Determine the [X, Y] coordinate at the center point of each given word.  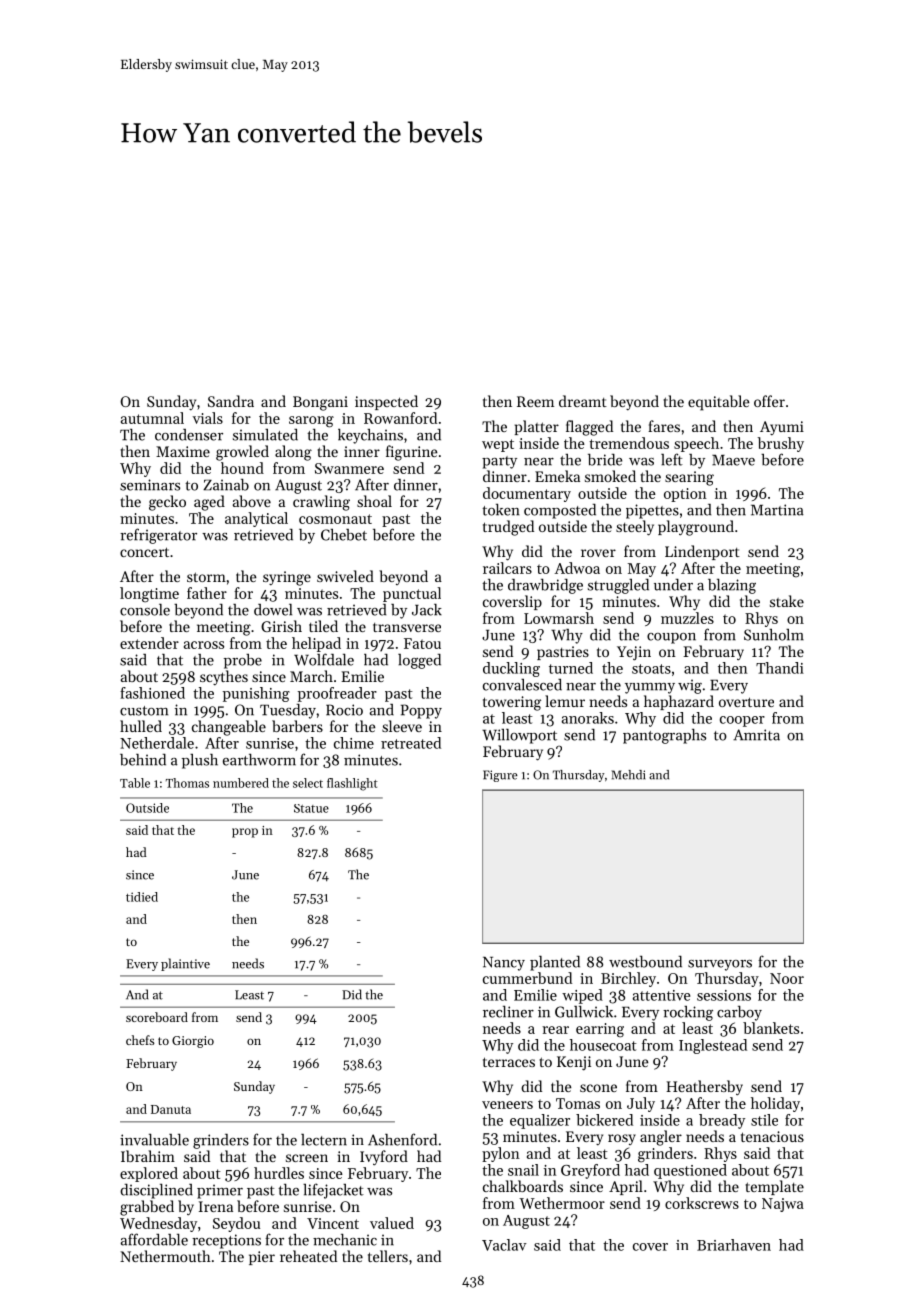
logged [419, 661]
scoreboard [157, 1017]
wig [690, 686]
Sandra [231, 401]
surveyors [720, 965]
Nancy [504, 964]
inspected [386, 402]
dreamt [583, 401]
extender [149, 643]
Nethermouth [165, 1256]
